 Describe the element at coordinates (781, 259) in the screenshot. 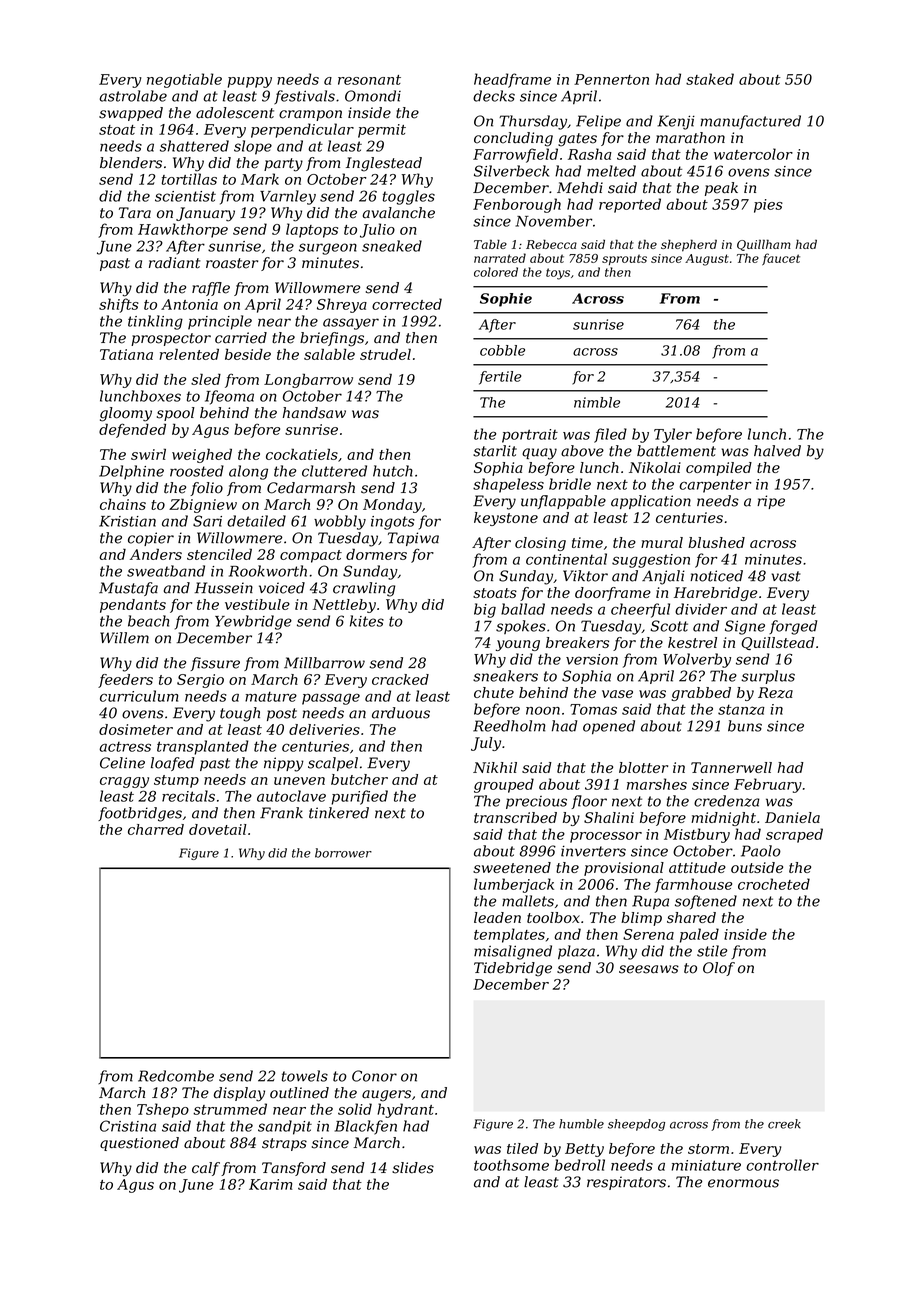

I see `faucet` at that location.
